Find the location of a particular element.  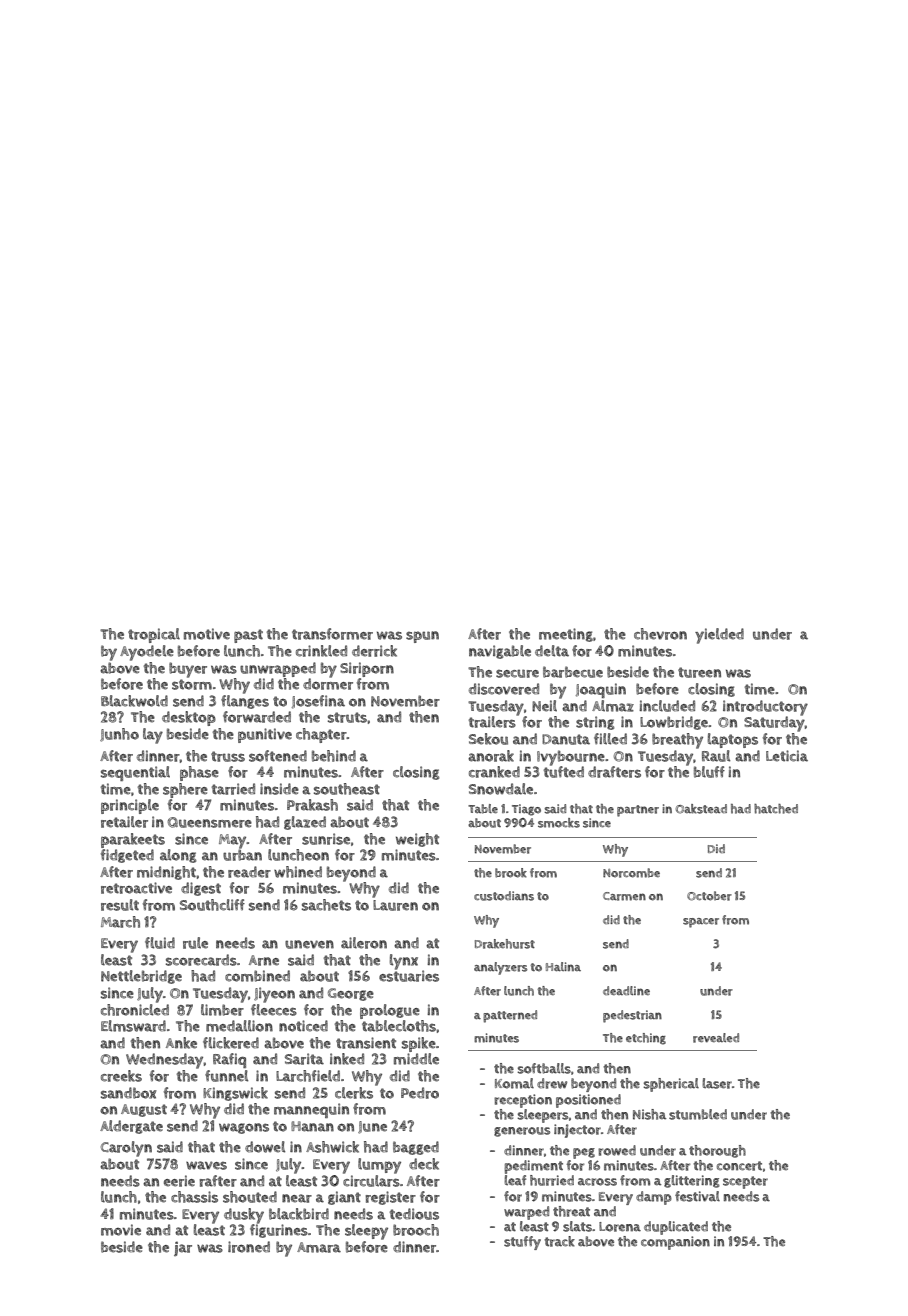

chronicled is located at coordinates (135, 1010).
